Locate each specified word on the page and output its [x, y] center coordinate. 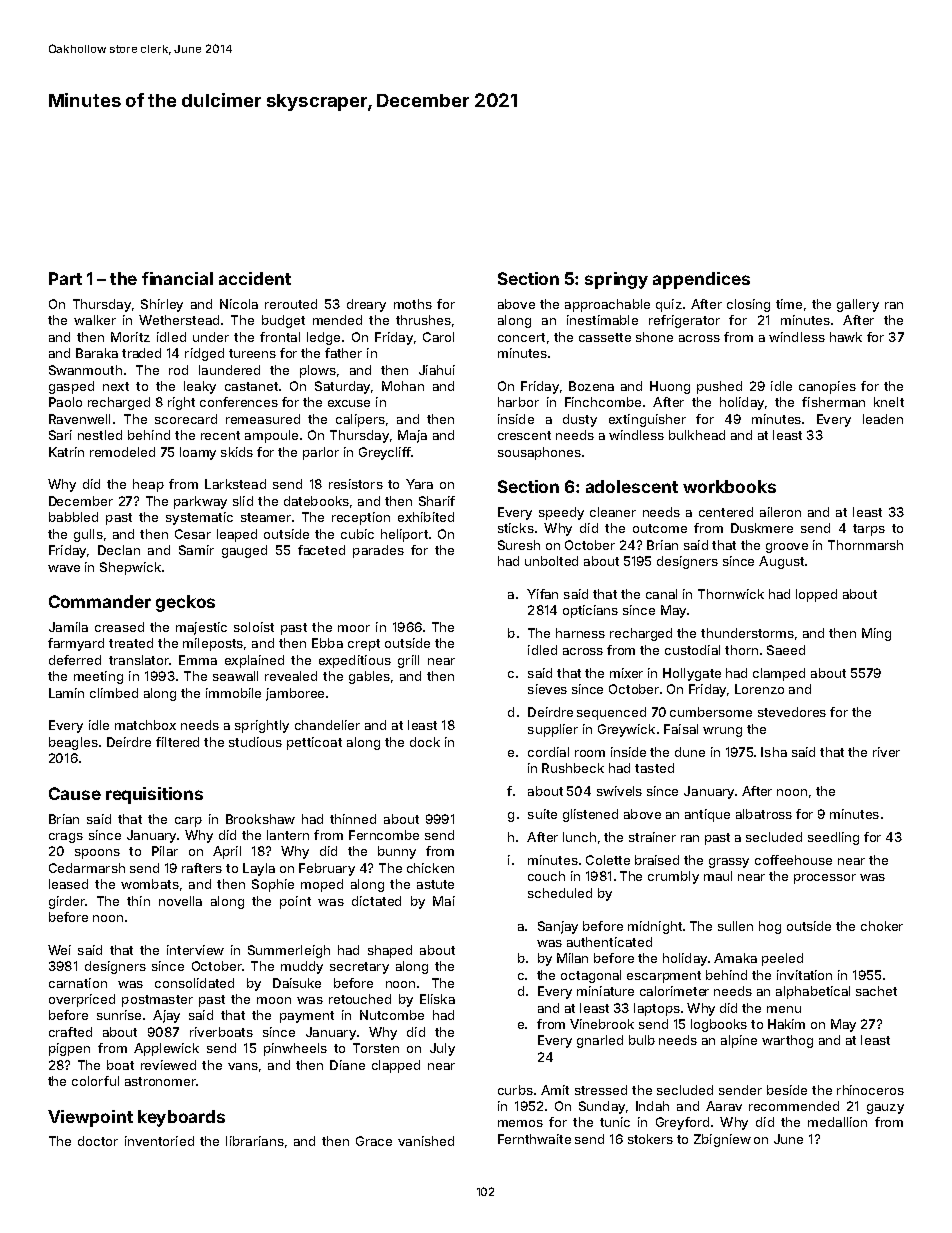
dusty [580, 420]
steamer [266, 517]
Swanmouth [85, 370]
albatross [764, 814]
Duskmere [762, 528]
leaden [883, 419]
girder [67, 902]
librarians [255, 1141]
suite [542, 814]
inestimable [602, 320]
